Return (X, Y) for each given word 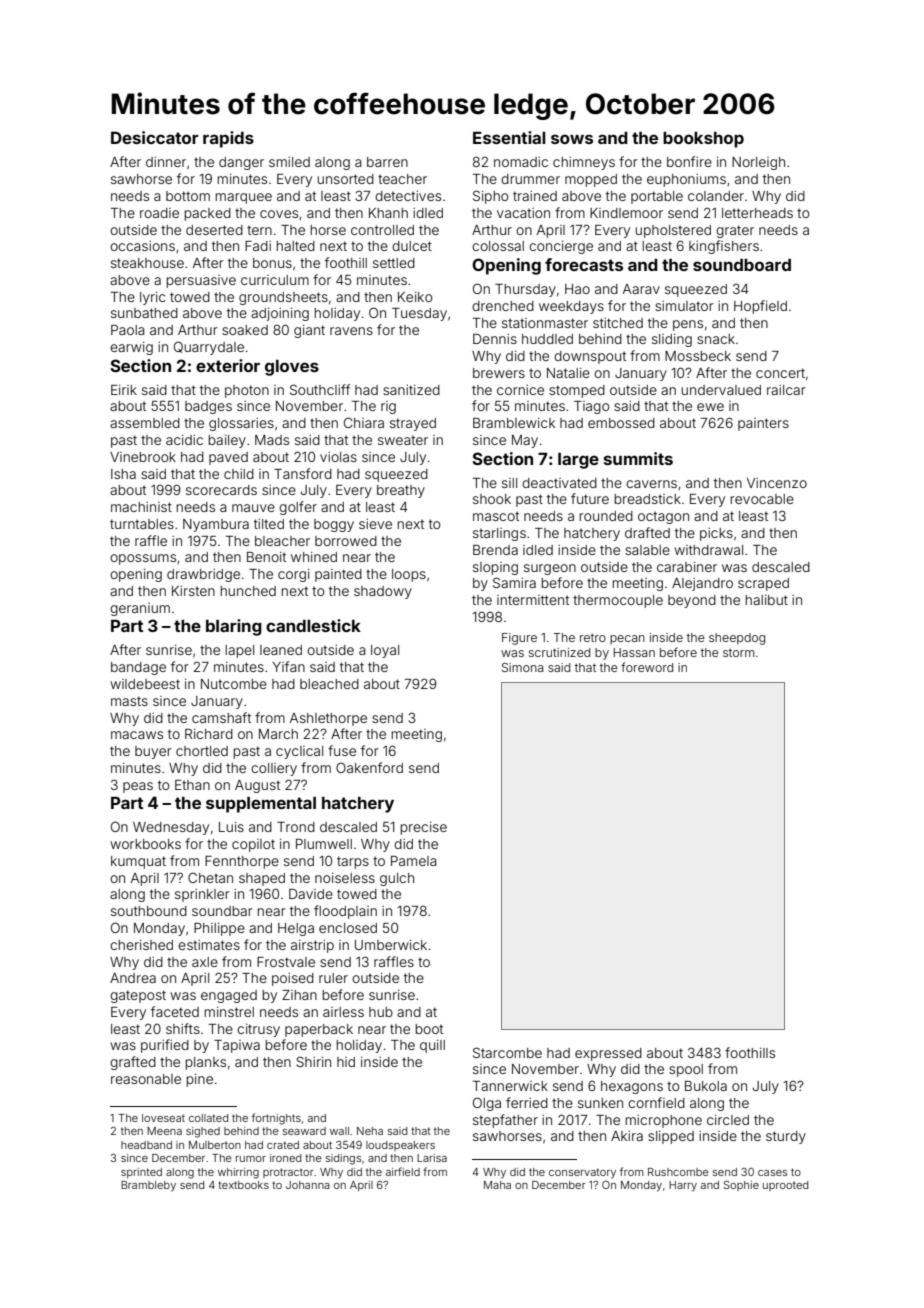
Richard (209, 734)
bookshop (703, 140)
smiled (289, 162)
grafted (133, 1063)
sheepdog (737, 639)
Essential (509, 137)
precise (423, 828)
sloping (495, 568)
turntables (142, 524)
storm (738, 652)
